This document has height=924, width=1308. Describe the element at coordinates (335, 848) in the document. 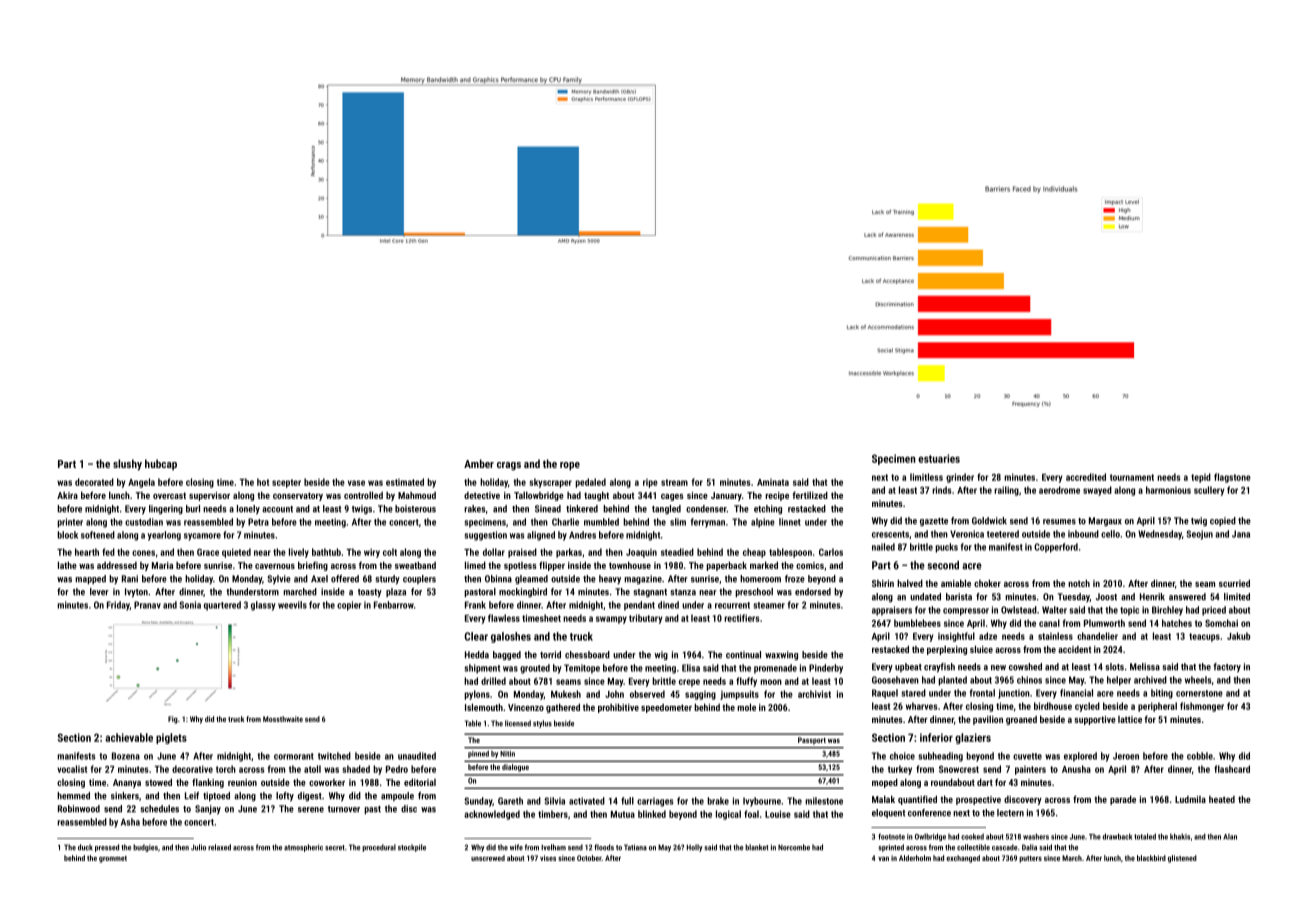

I see `secret` at that location.
